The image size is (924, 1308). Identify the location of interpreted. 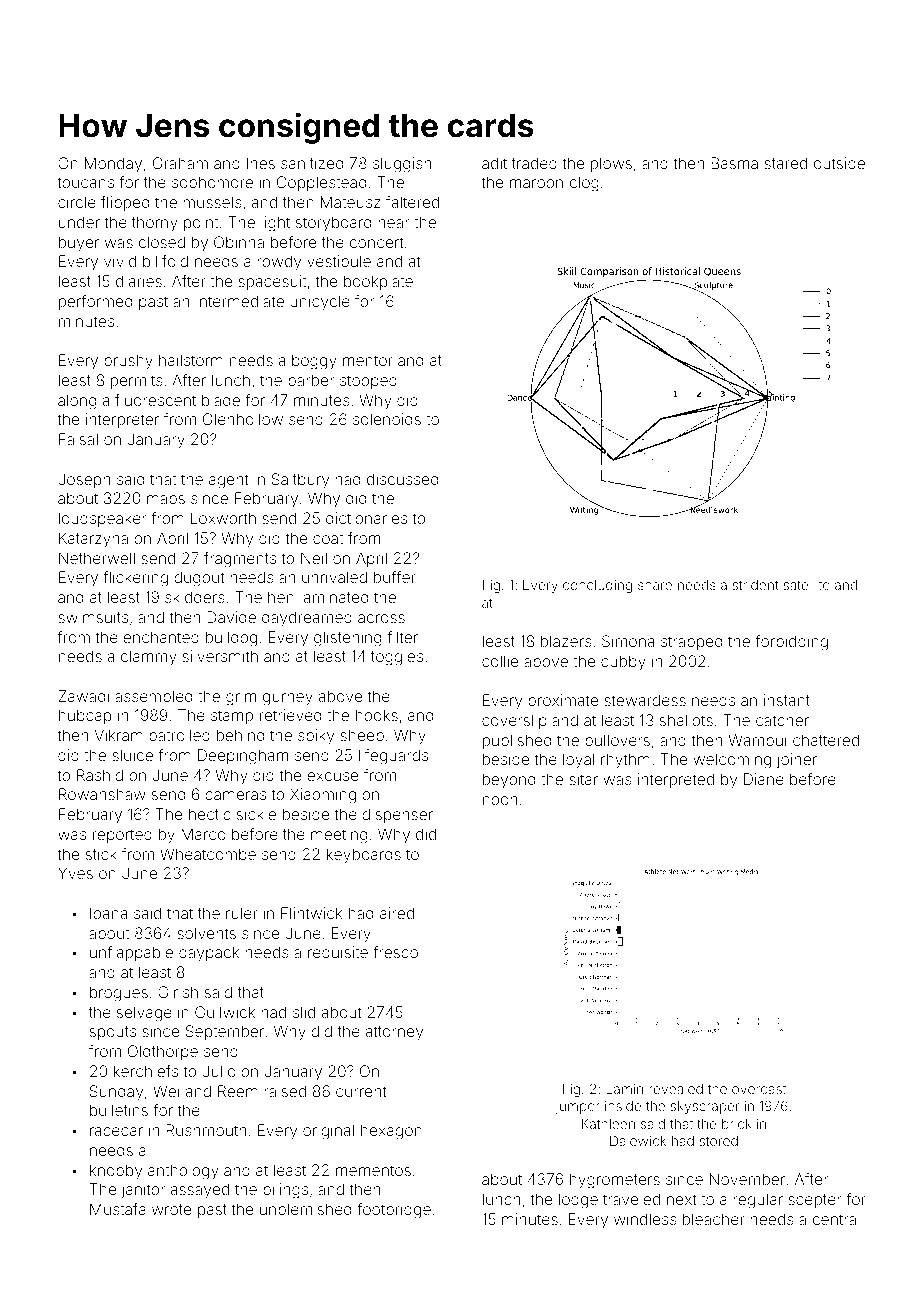
(676, 780).
